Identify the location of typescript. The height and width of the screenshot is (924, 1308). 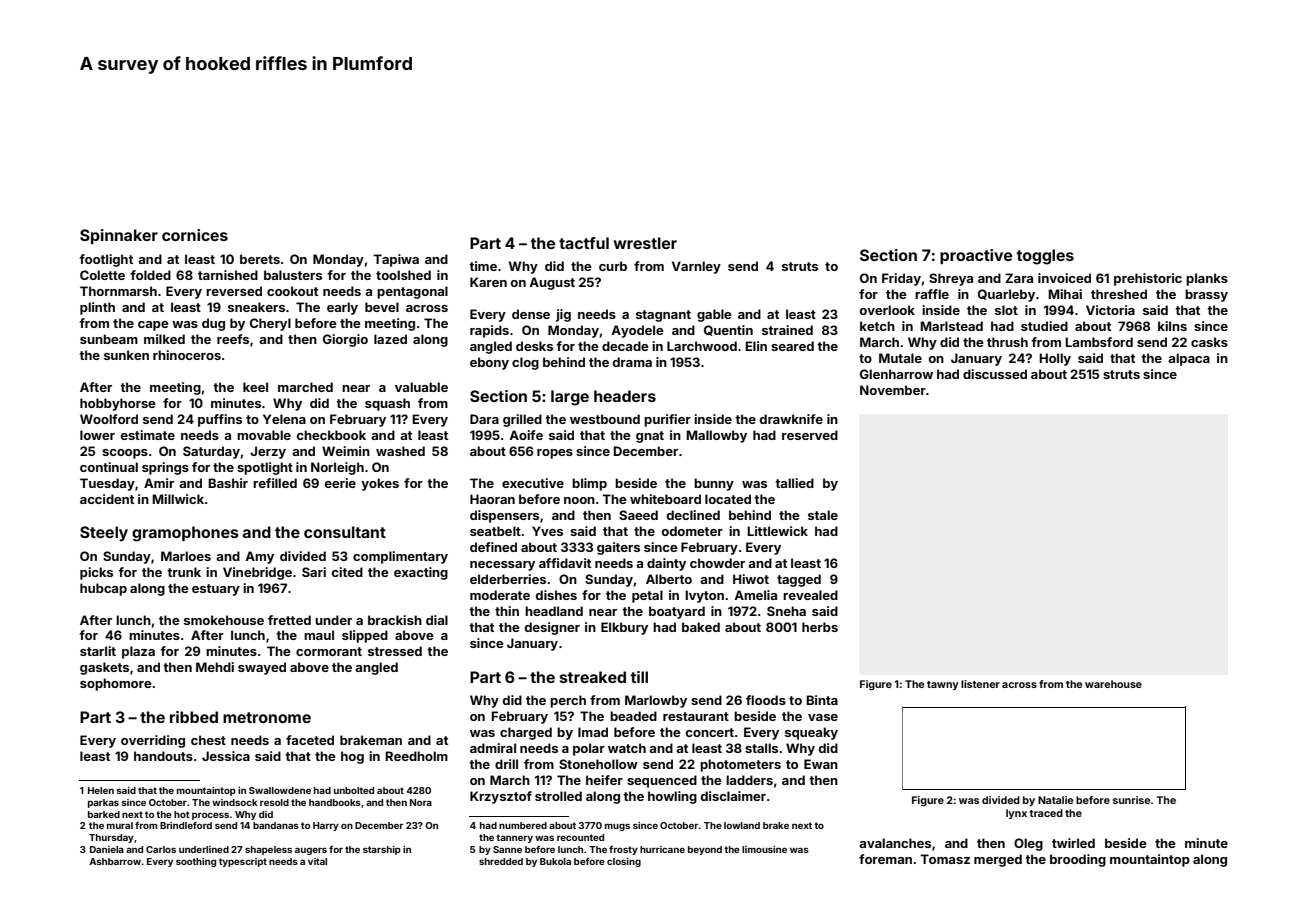
(243, 862).
